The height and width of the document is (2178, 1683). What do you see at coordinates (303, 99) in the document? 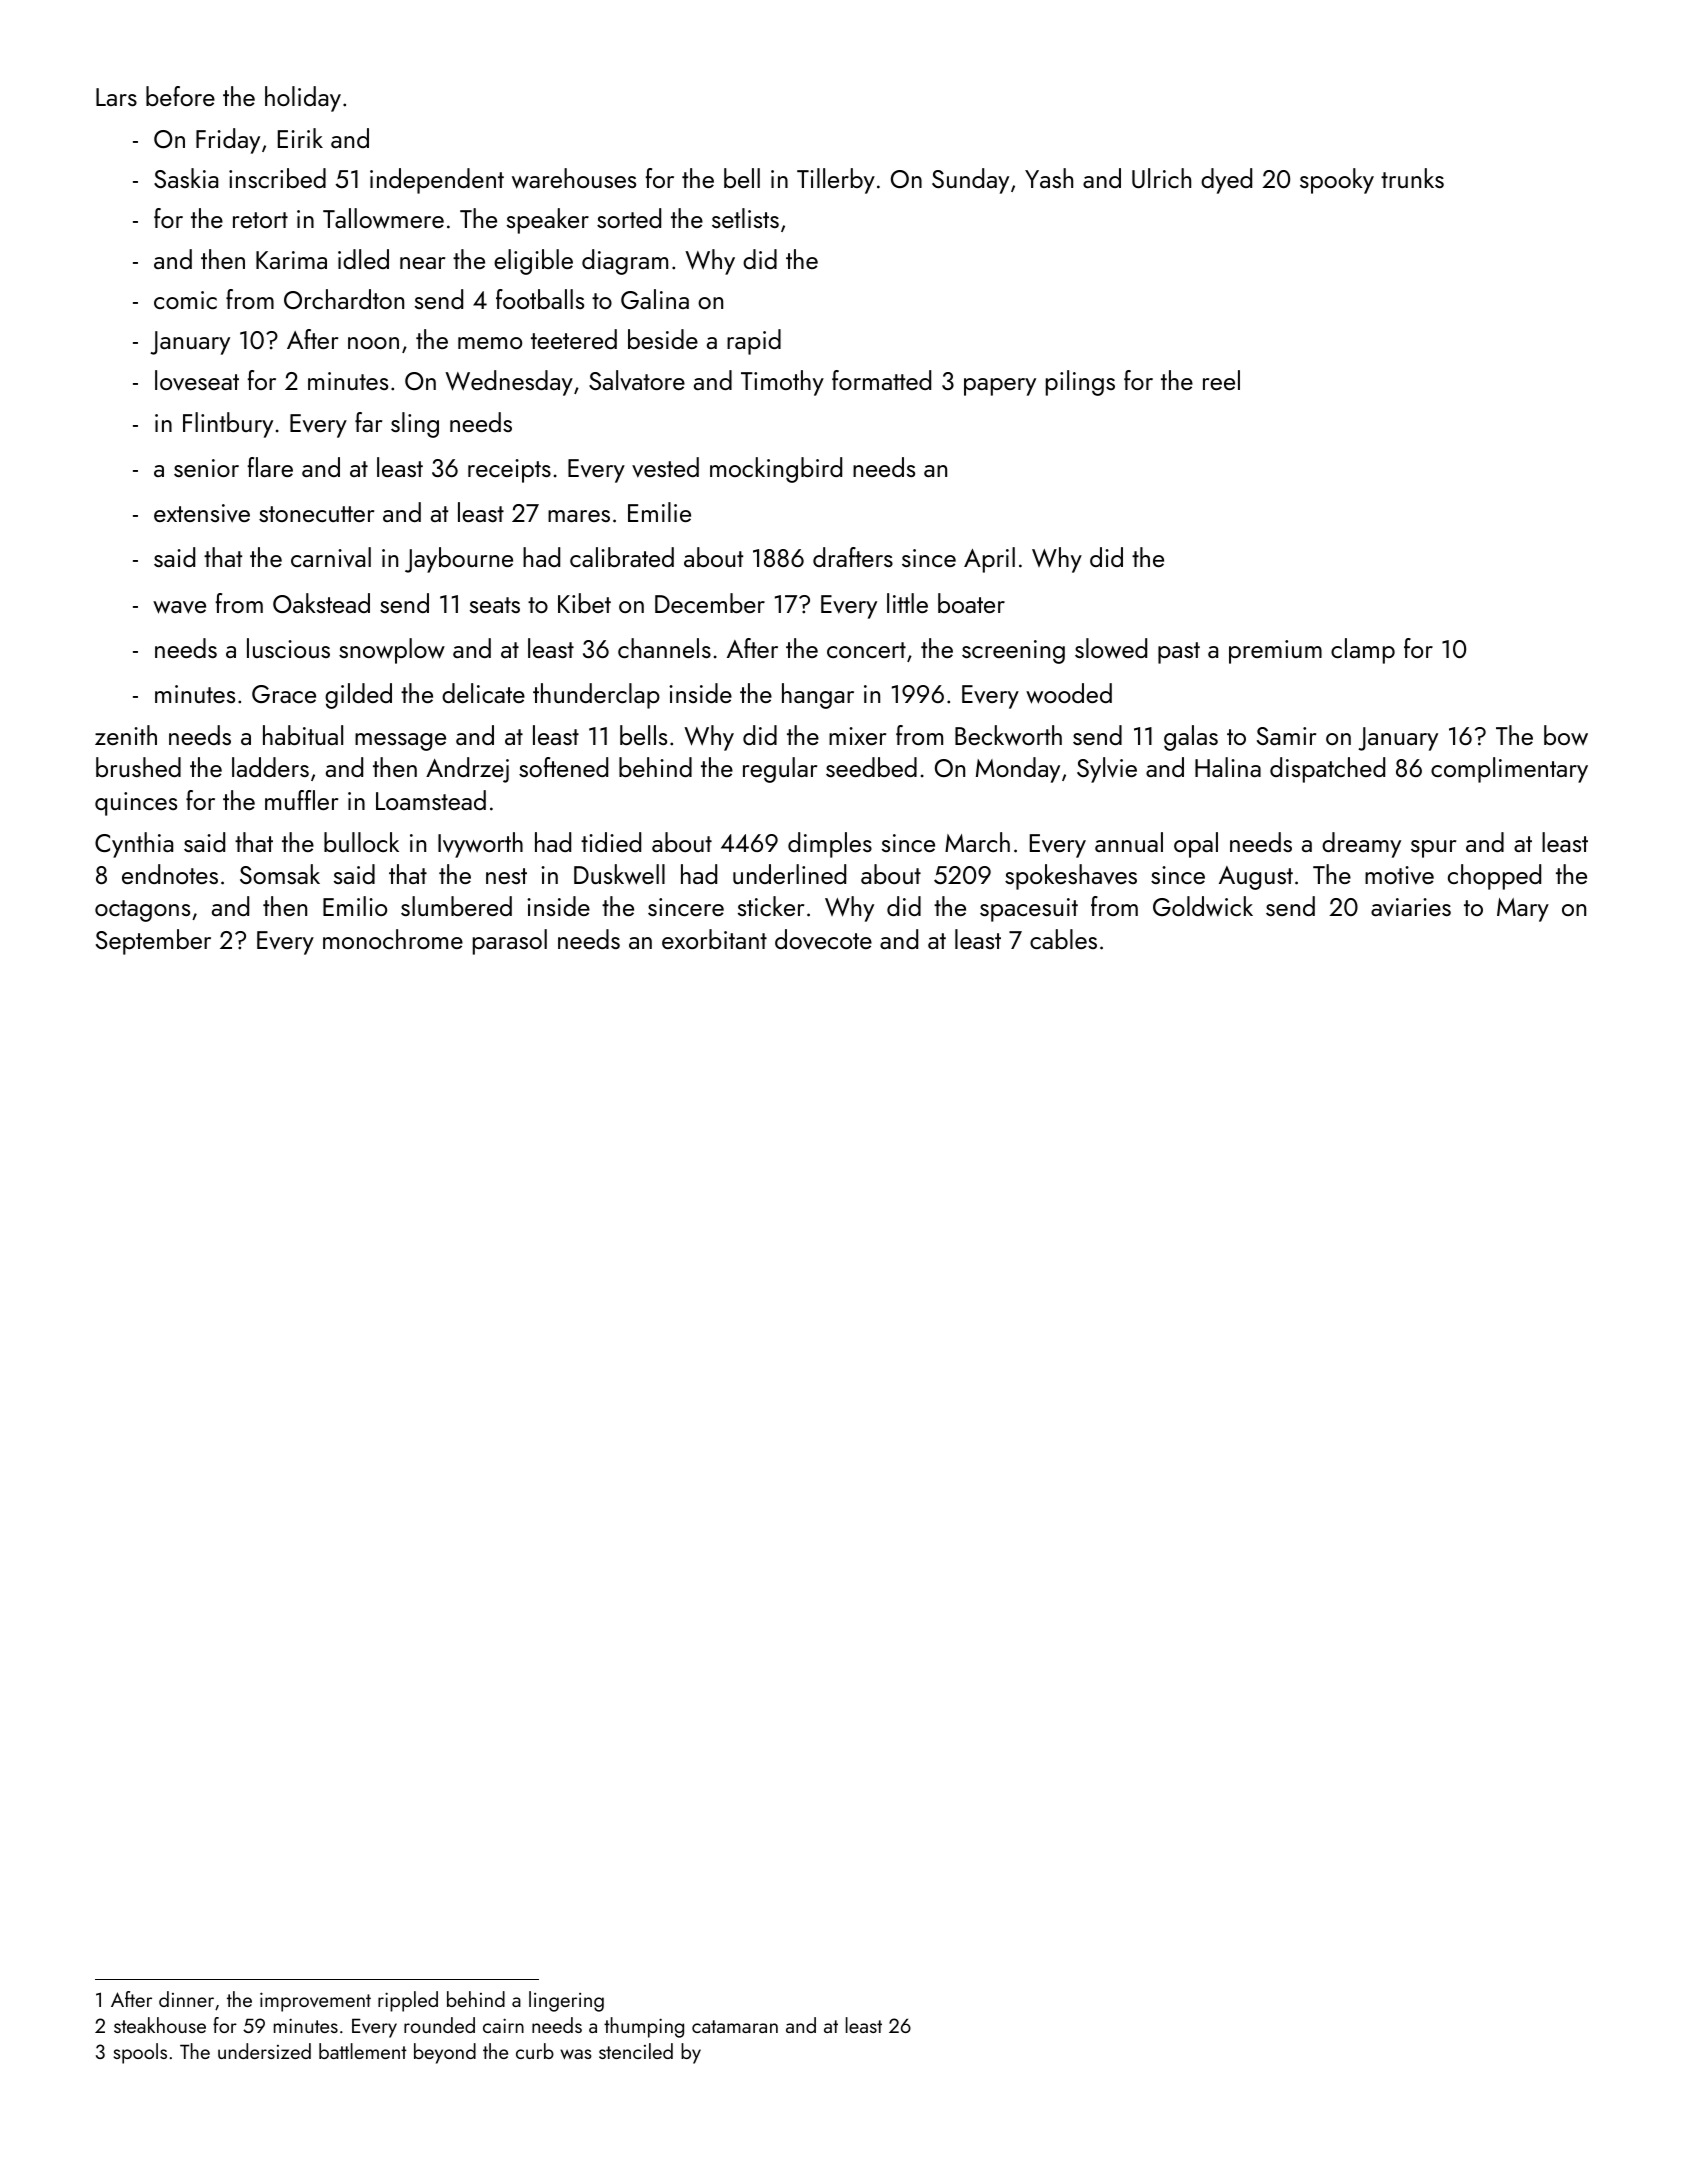
I see `holiday` at bounding box center [303, 99].
